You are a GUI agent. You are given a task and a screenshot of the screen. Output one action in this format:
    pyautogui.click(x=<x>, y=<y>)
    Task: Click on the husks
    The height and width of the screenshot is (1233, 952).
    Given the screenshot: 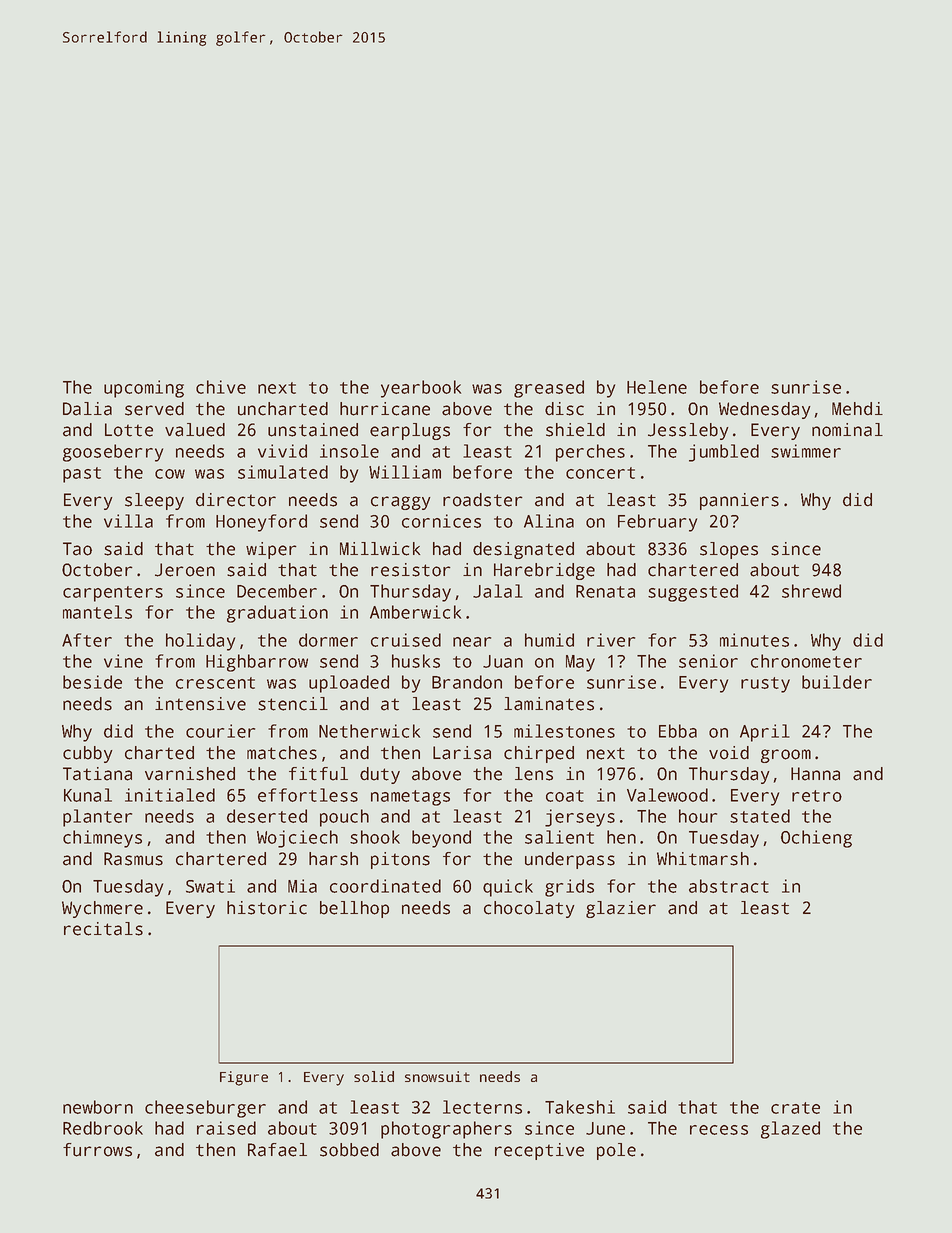 What is the action you would take?
    pyautogui.click(x=416, y=661)
